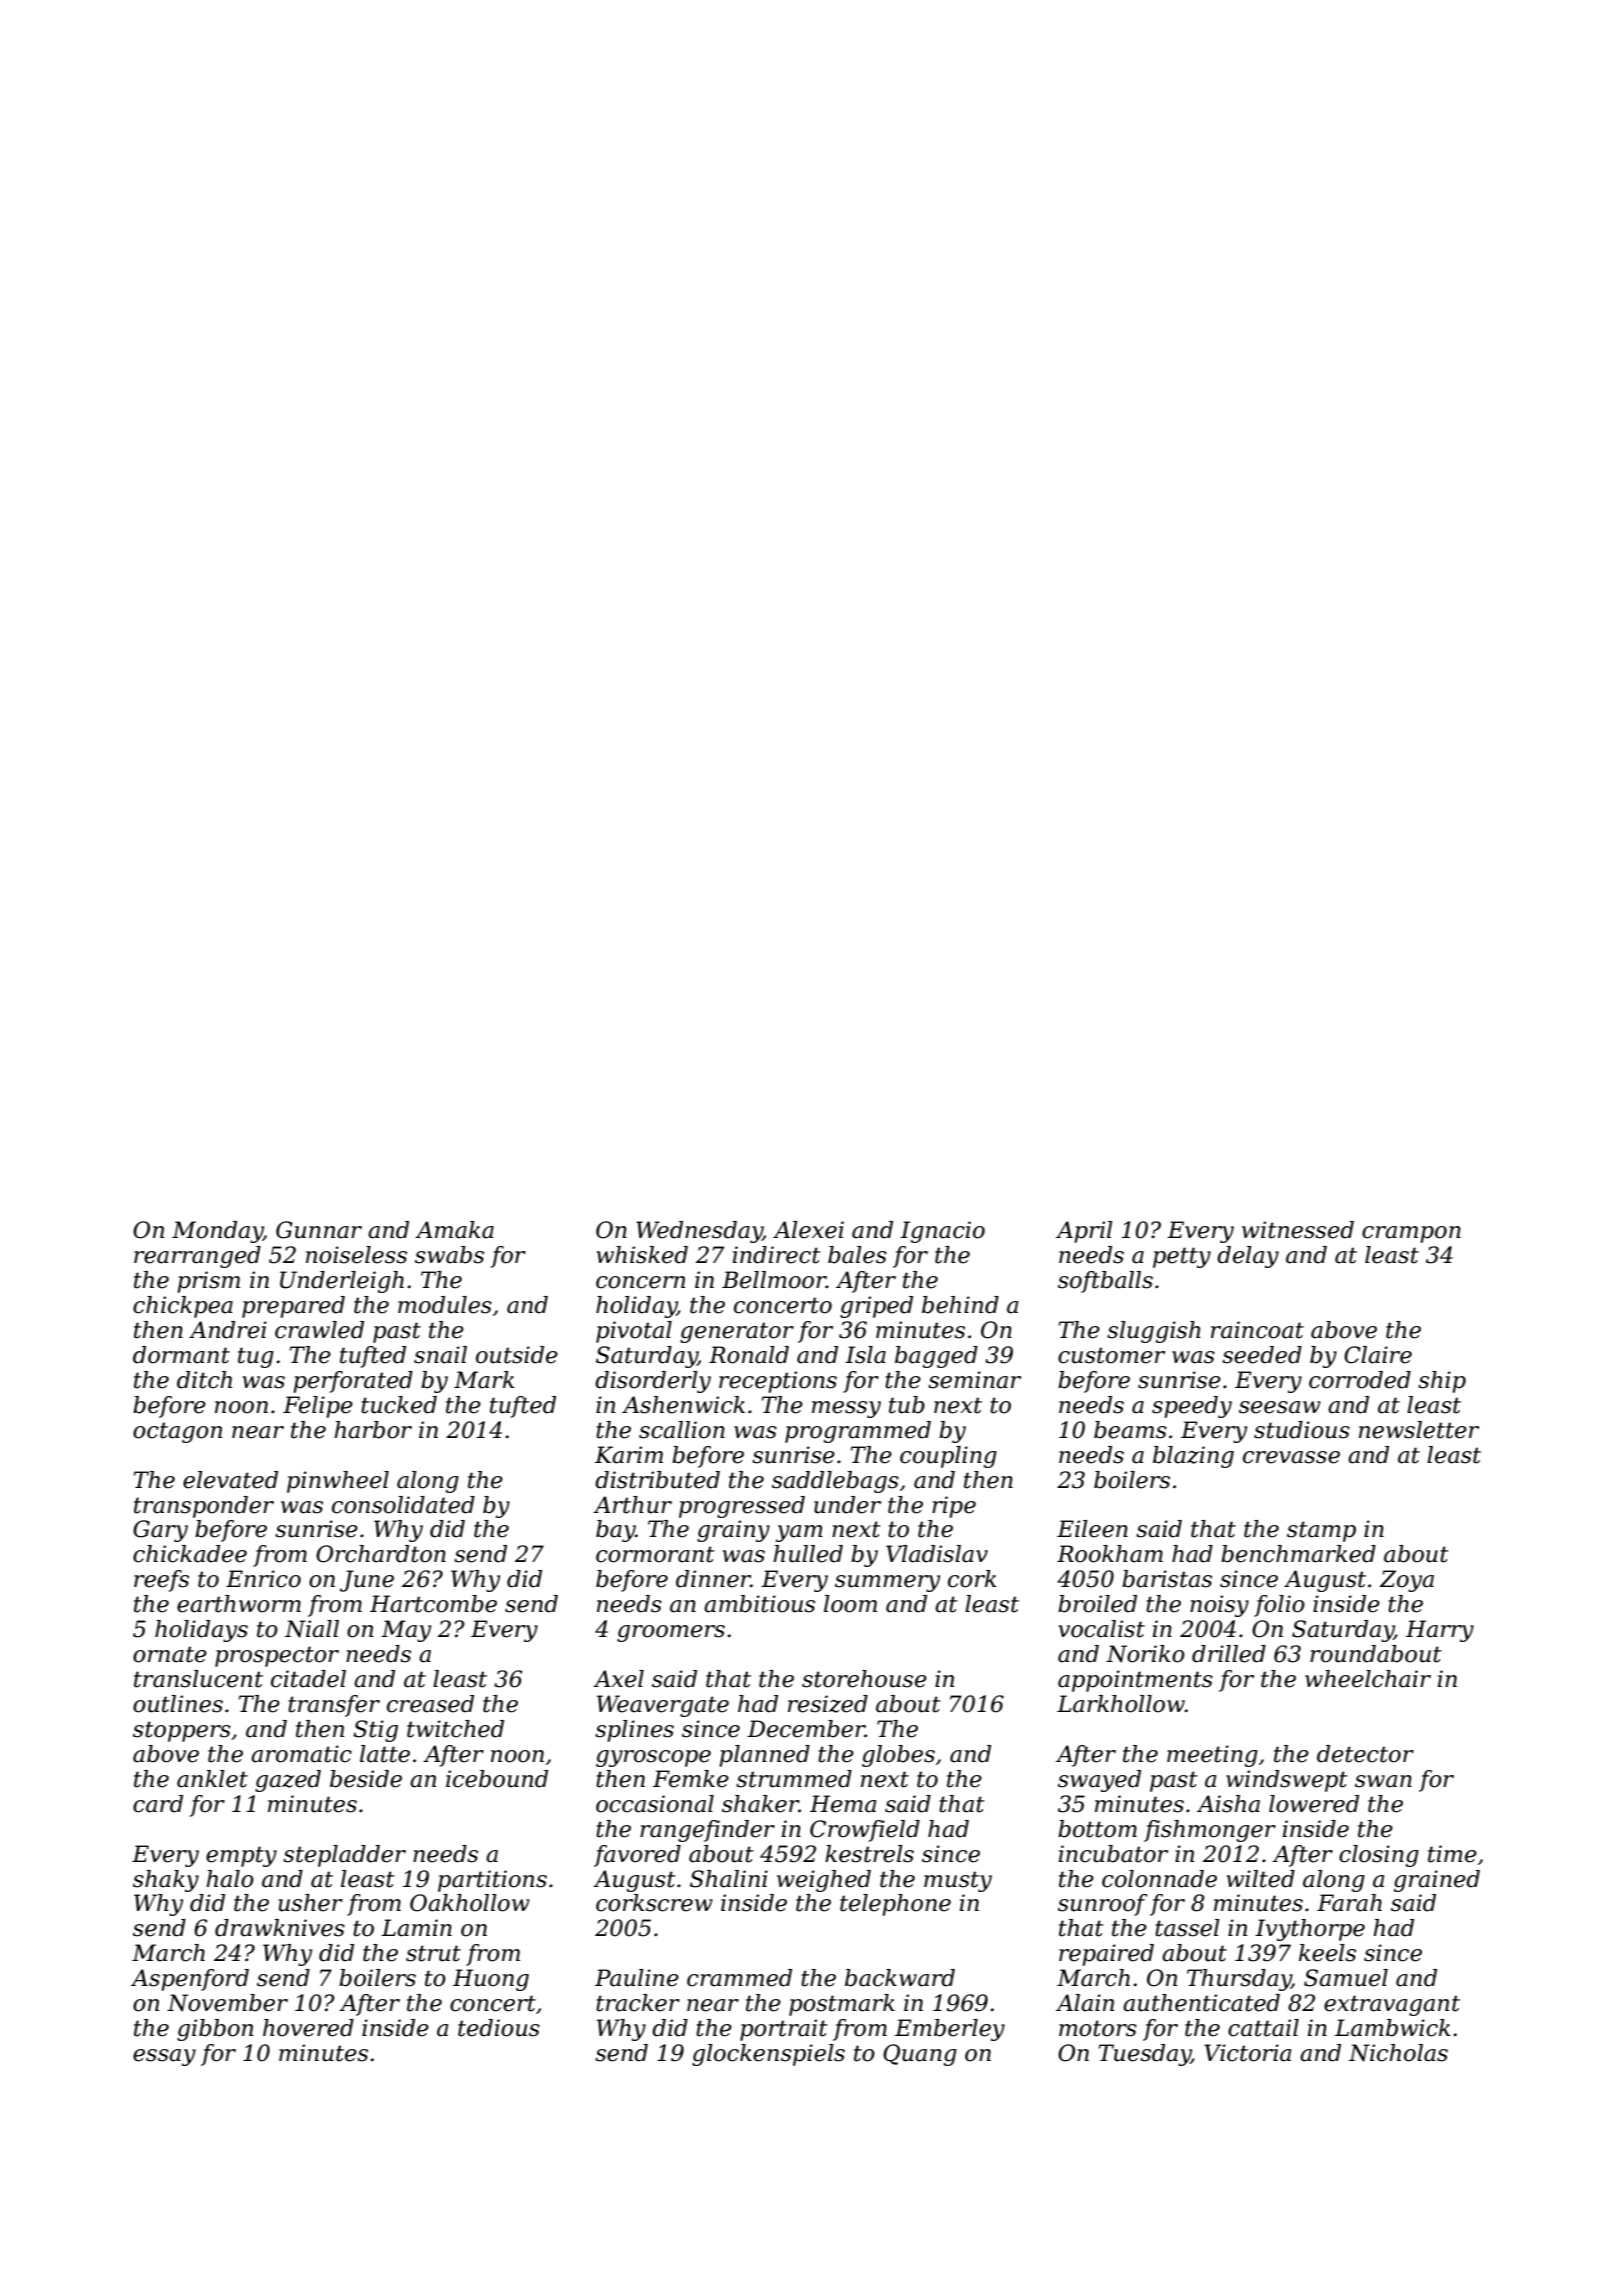  What do you see at coordinates (492, 1881) in the document?
I see `partitions` at bounding box center [492, 1881].
